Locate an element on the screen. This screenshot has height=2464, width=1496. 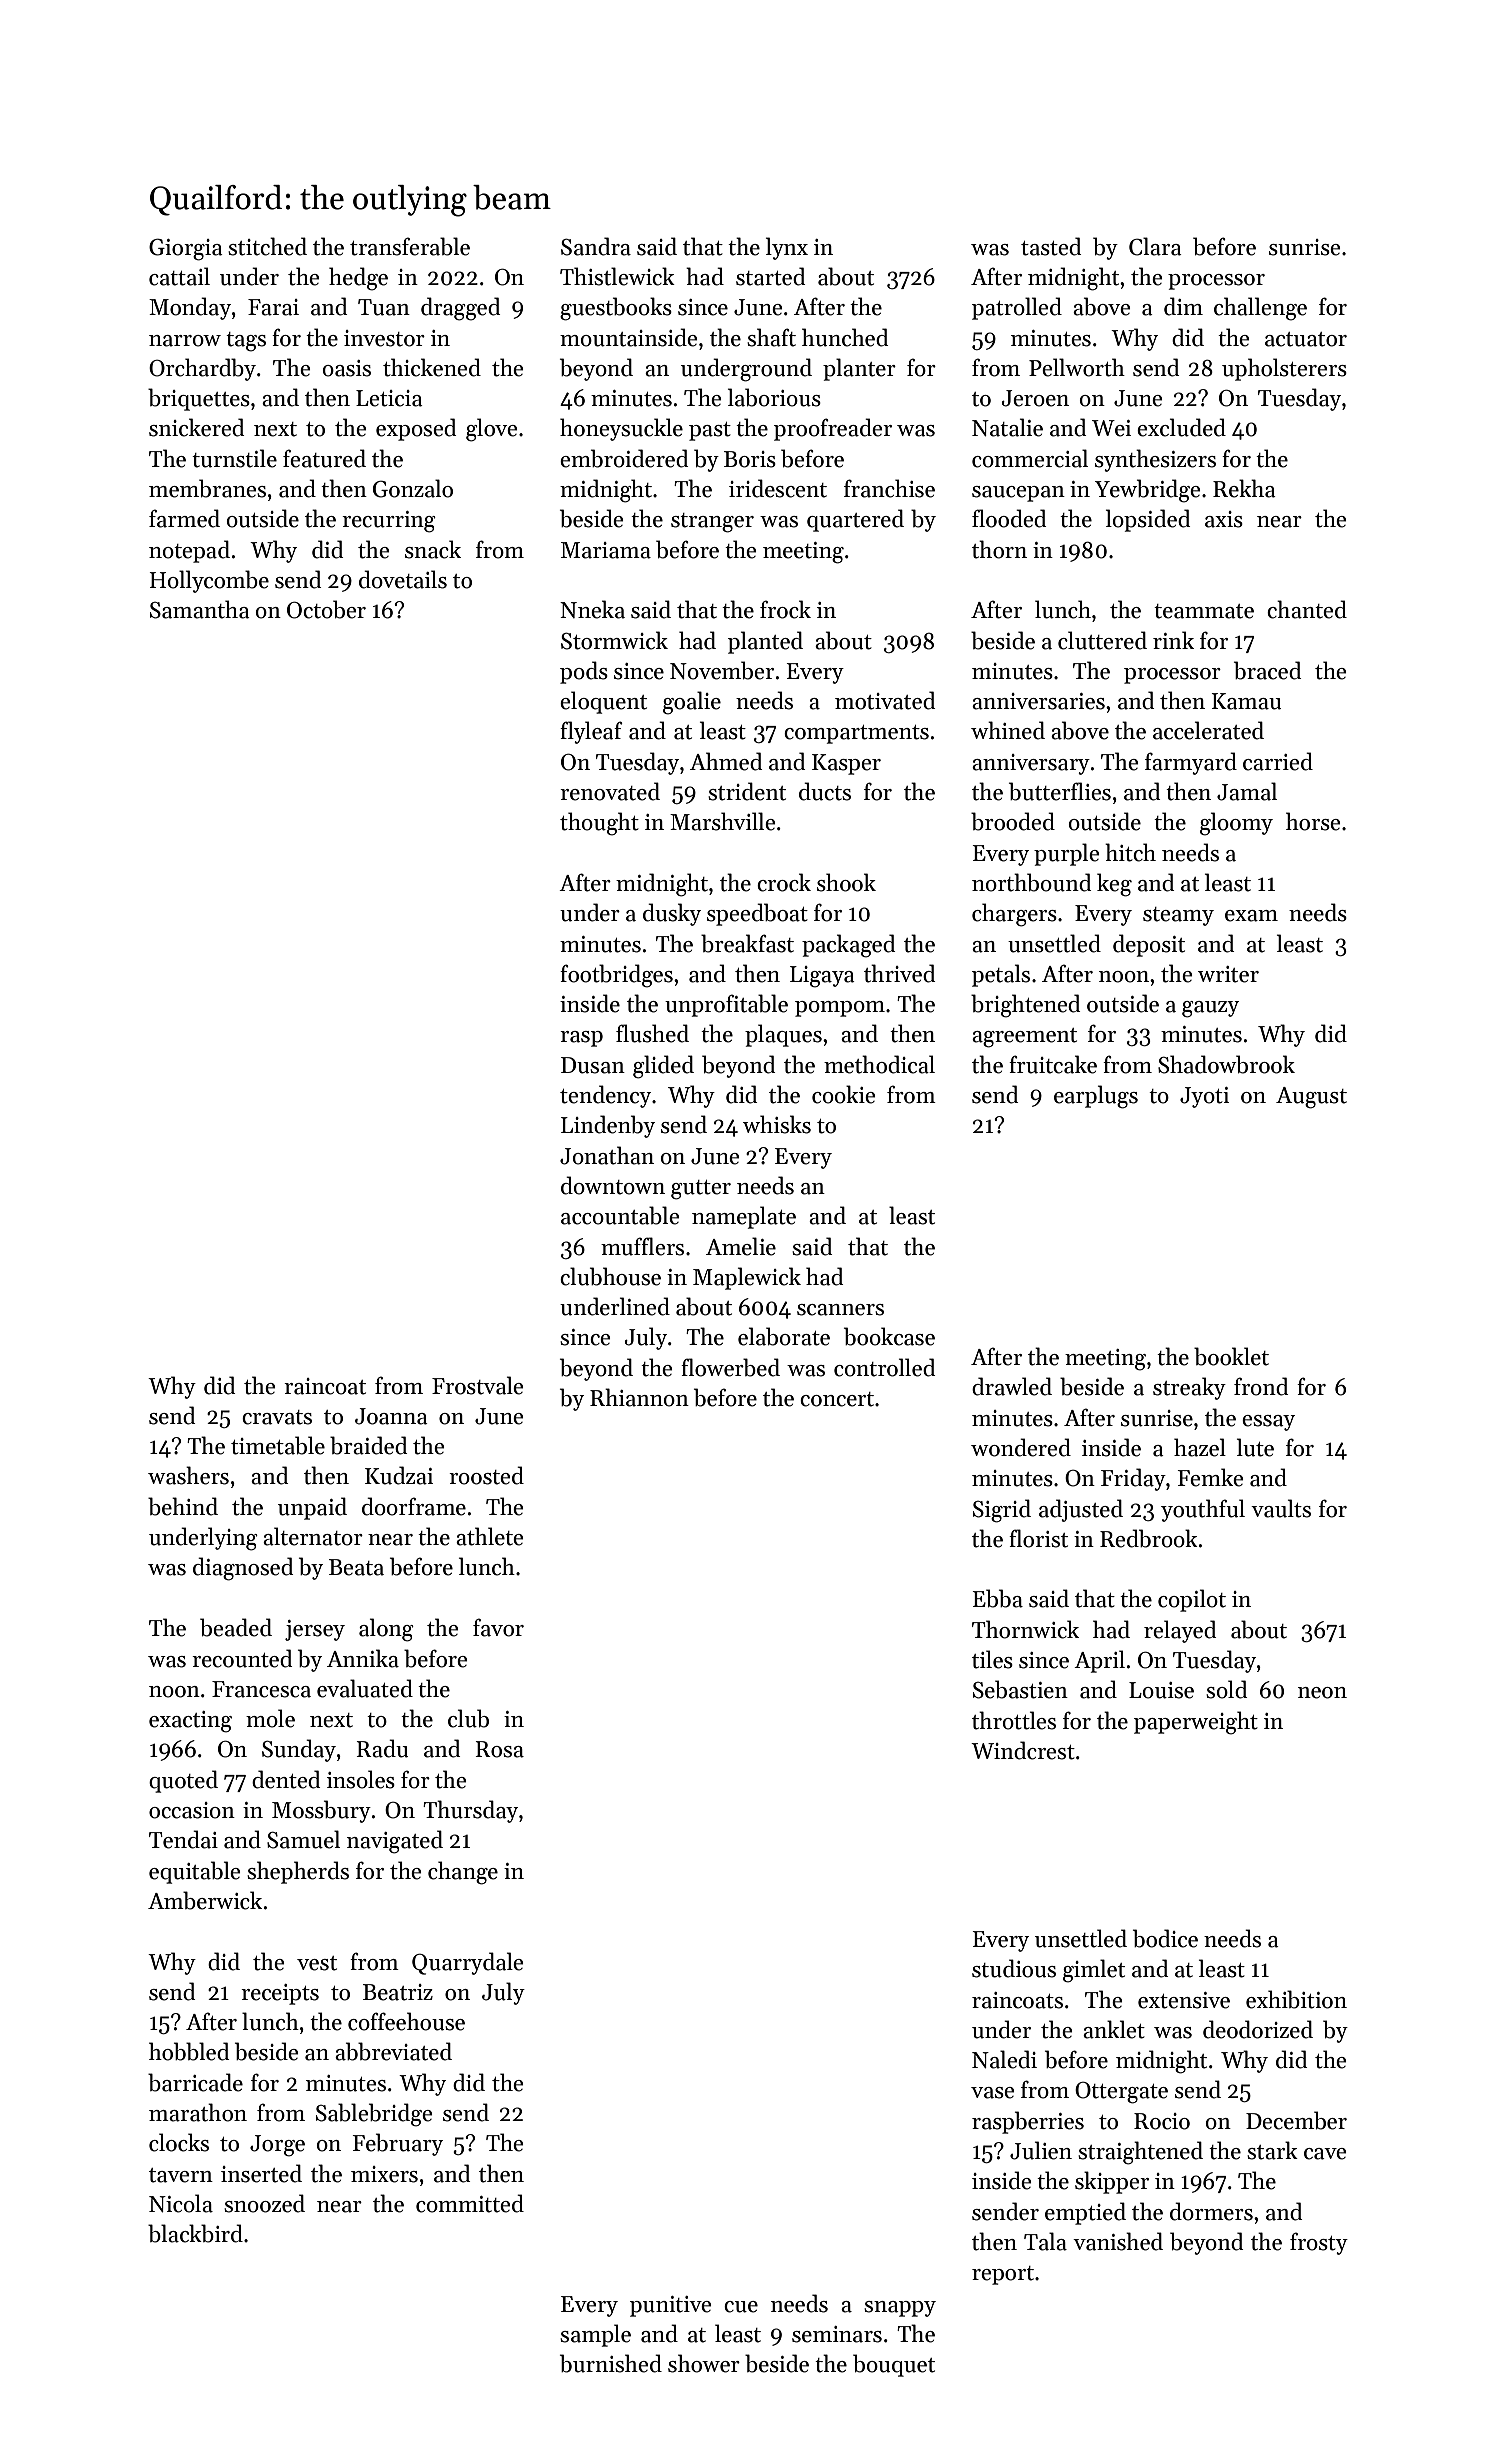
shaft is located at coordinates (771, 337).
